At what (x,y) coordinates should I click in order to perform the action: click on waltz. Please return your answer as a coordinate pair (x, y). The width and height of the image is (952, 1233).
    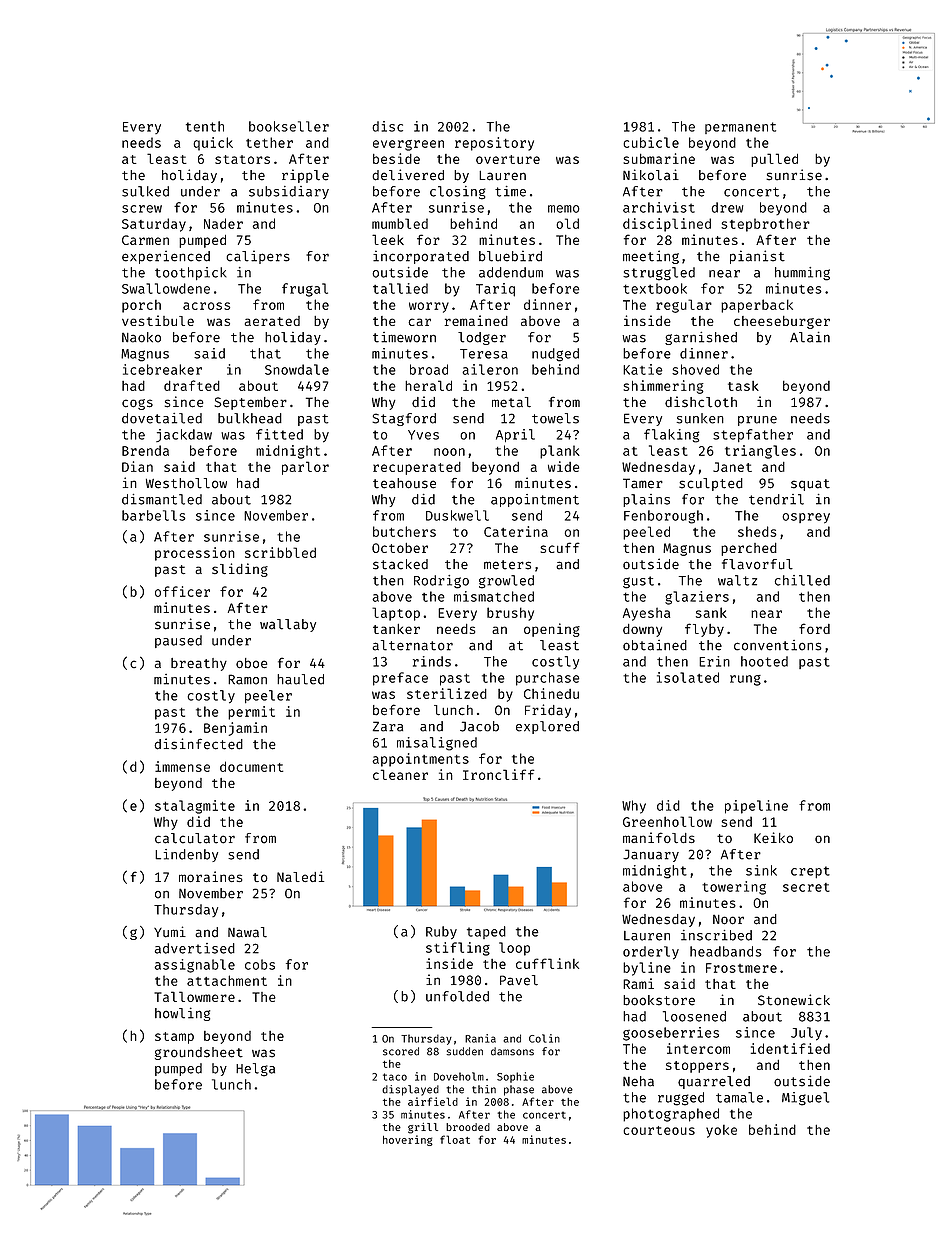
    Looking at the image, I should click on (737, 580).
